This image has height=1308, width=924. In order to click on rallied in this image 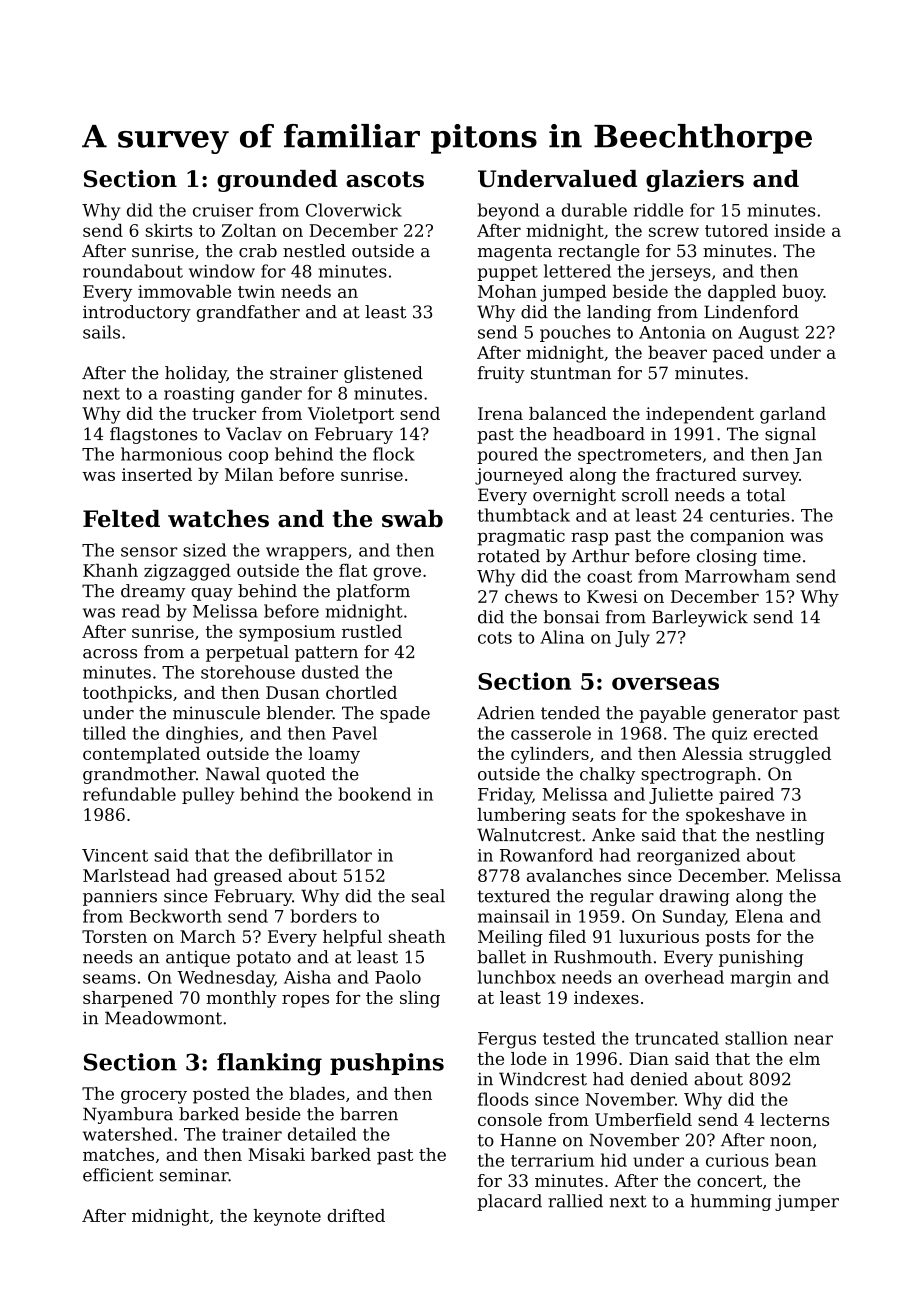, I will do `click(575, 1201)`.
